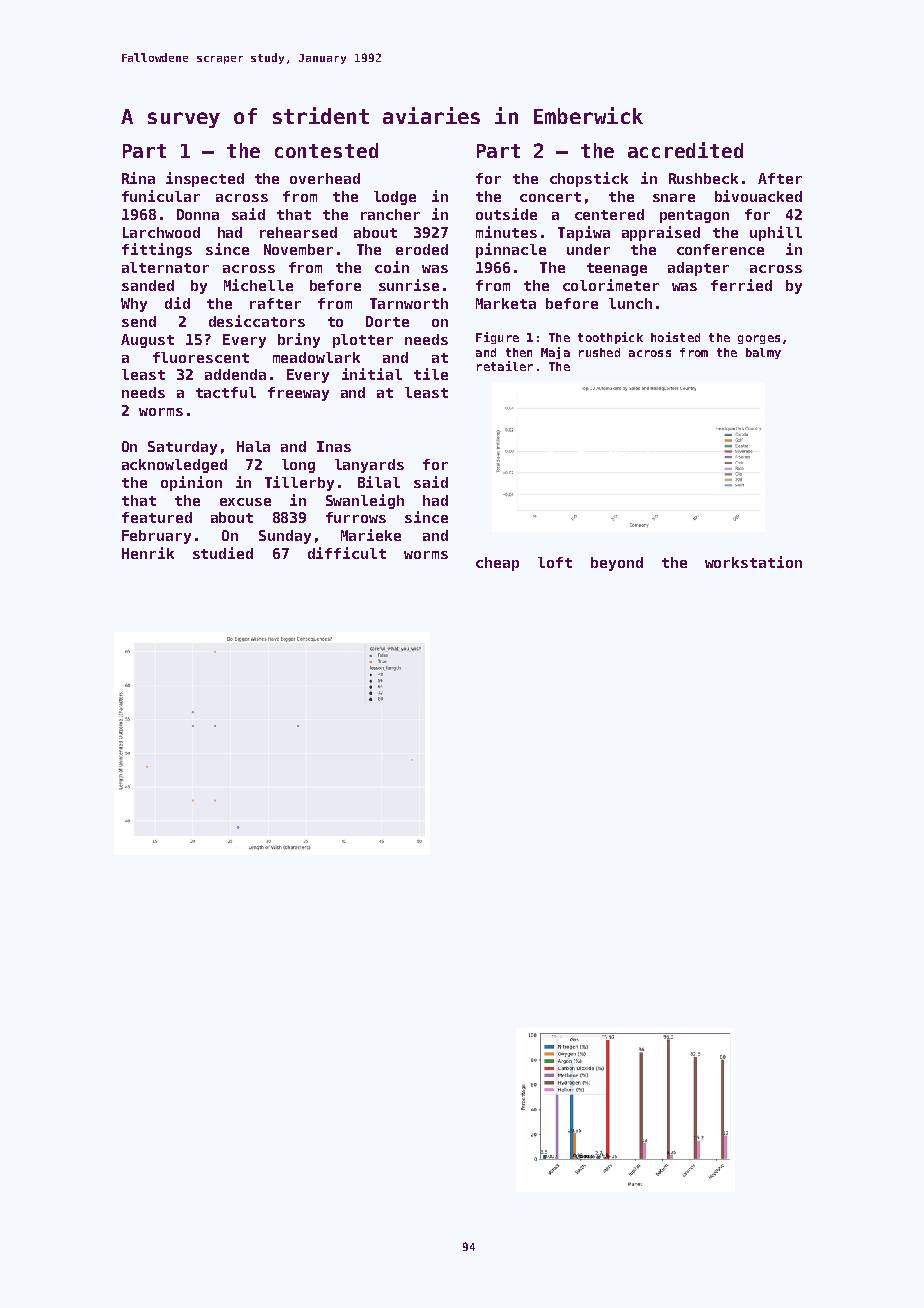  What do you see at coordinates (139, 321) in the screenshot?
I see `send` at bounding box center [139, 321].
